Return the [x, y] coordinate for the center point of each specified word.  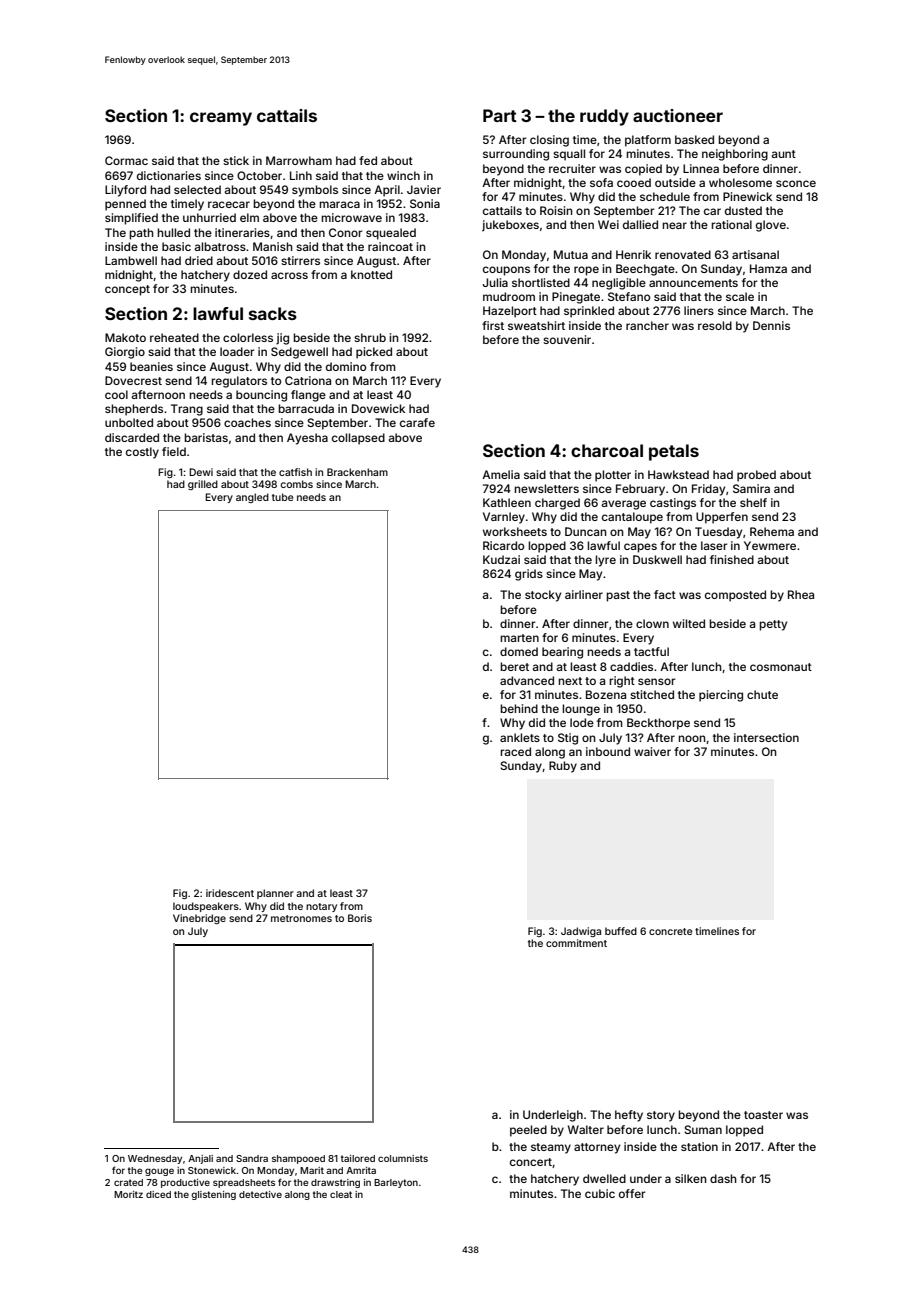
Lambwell [131, 260]
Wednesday [155, 1159]
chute [762, 694]
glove [771, 226]
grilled [203, 485]
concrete [670, 931]
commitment [576, 943]
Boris [360, 918]
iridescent [230, 893]
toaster [763, 1115]
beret [514, 666]
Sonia [425, 203]
